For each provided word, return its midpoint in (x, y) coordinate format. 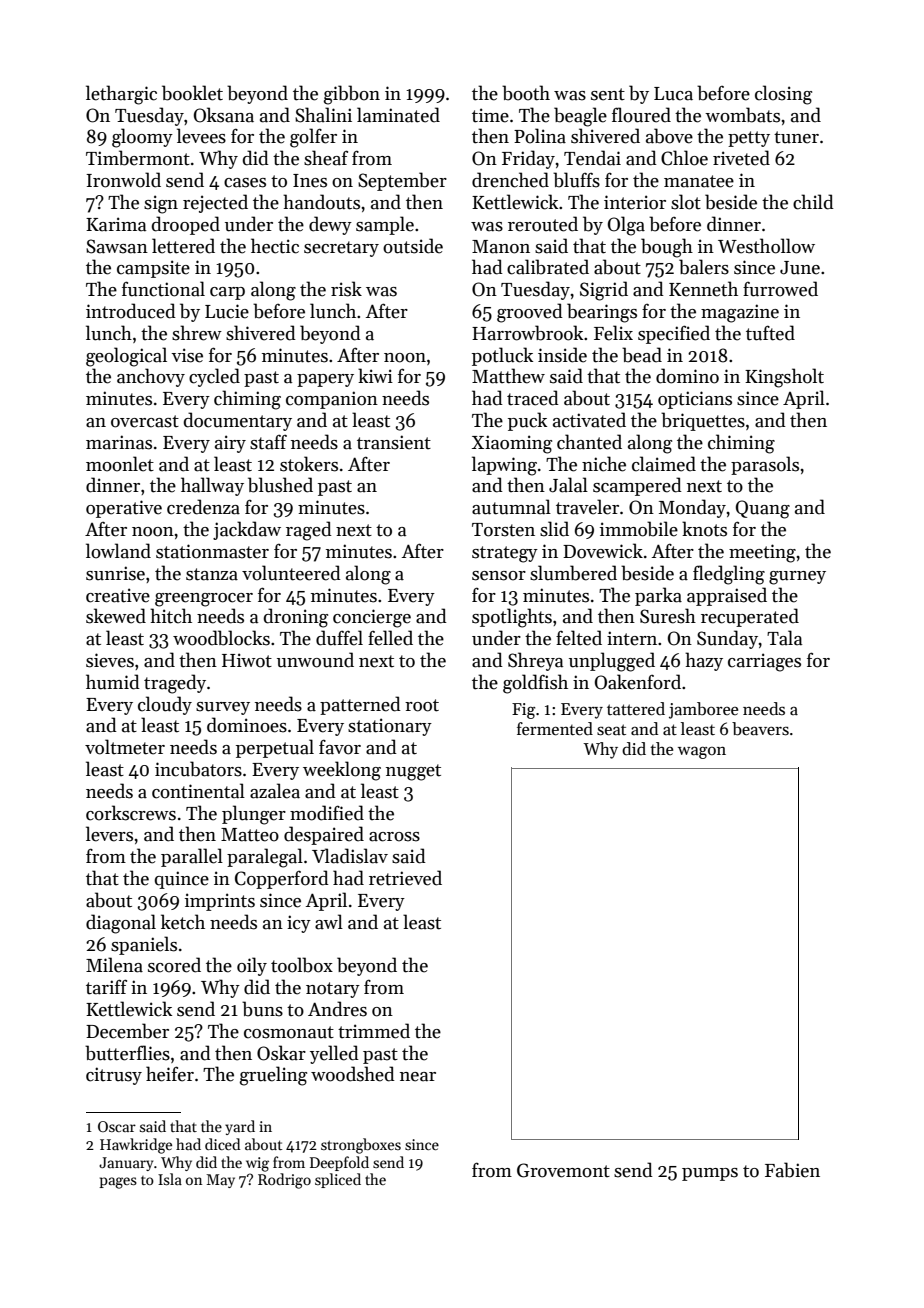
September (402, 181)
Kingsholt (784, 378)
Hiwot (247, 660)
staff (268, 442)
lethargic (121, 95)
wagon (702, 752)
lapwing (504, 466)
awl (329, 922)
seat (611, 730)
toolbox (302, 965)
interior (635, 202)
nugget (413, 772)
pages (118, 1183)
